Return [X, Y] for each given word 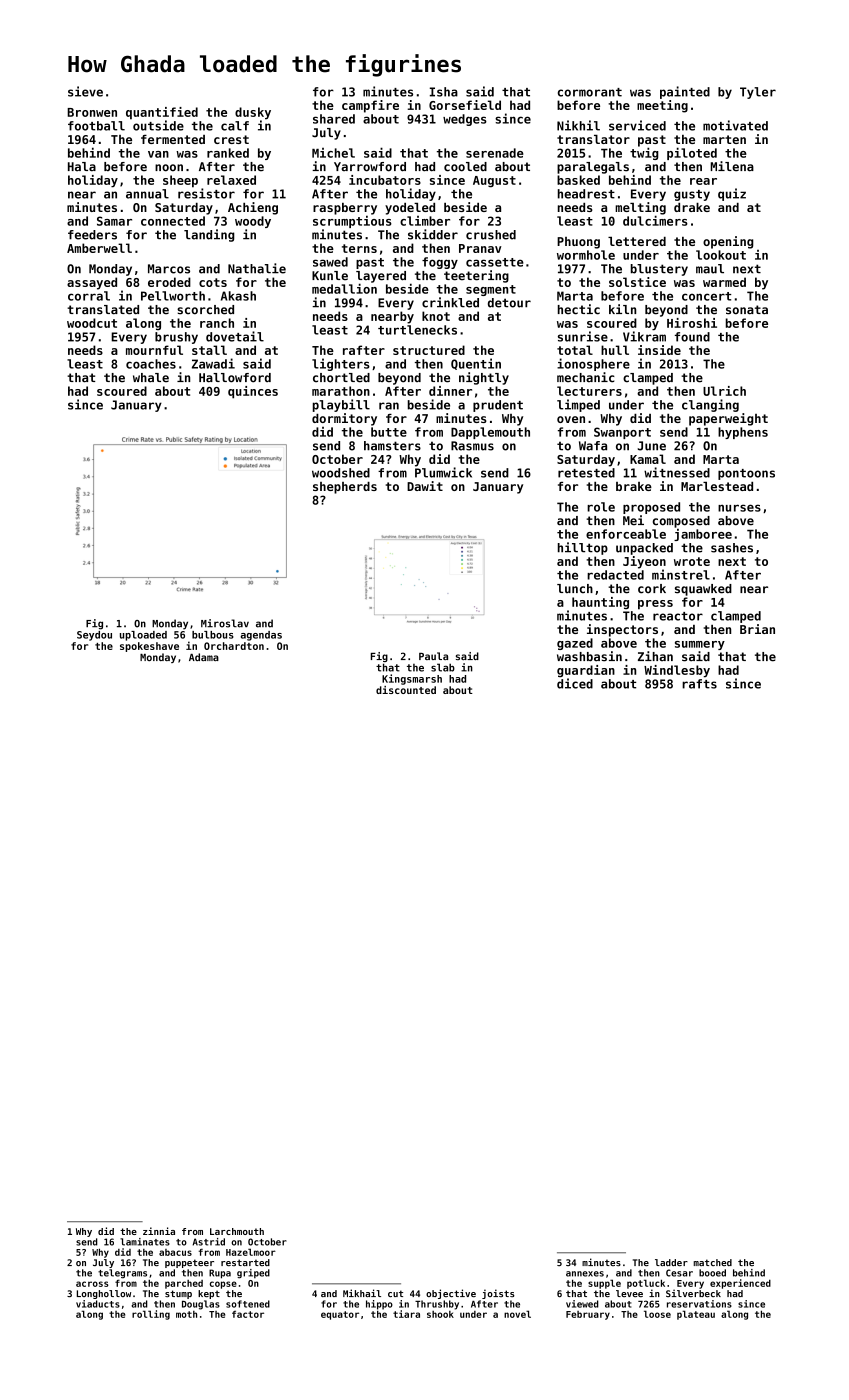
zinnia [159, 1231]
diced [575, 683]
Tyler [758, 93]
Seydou [94, 636]
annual [147, 194]
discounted [406, 690]
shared [334, 119]
